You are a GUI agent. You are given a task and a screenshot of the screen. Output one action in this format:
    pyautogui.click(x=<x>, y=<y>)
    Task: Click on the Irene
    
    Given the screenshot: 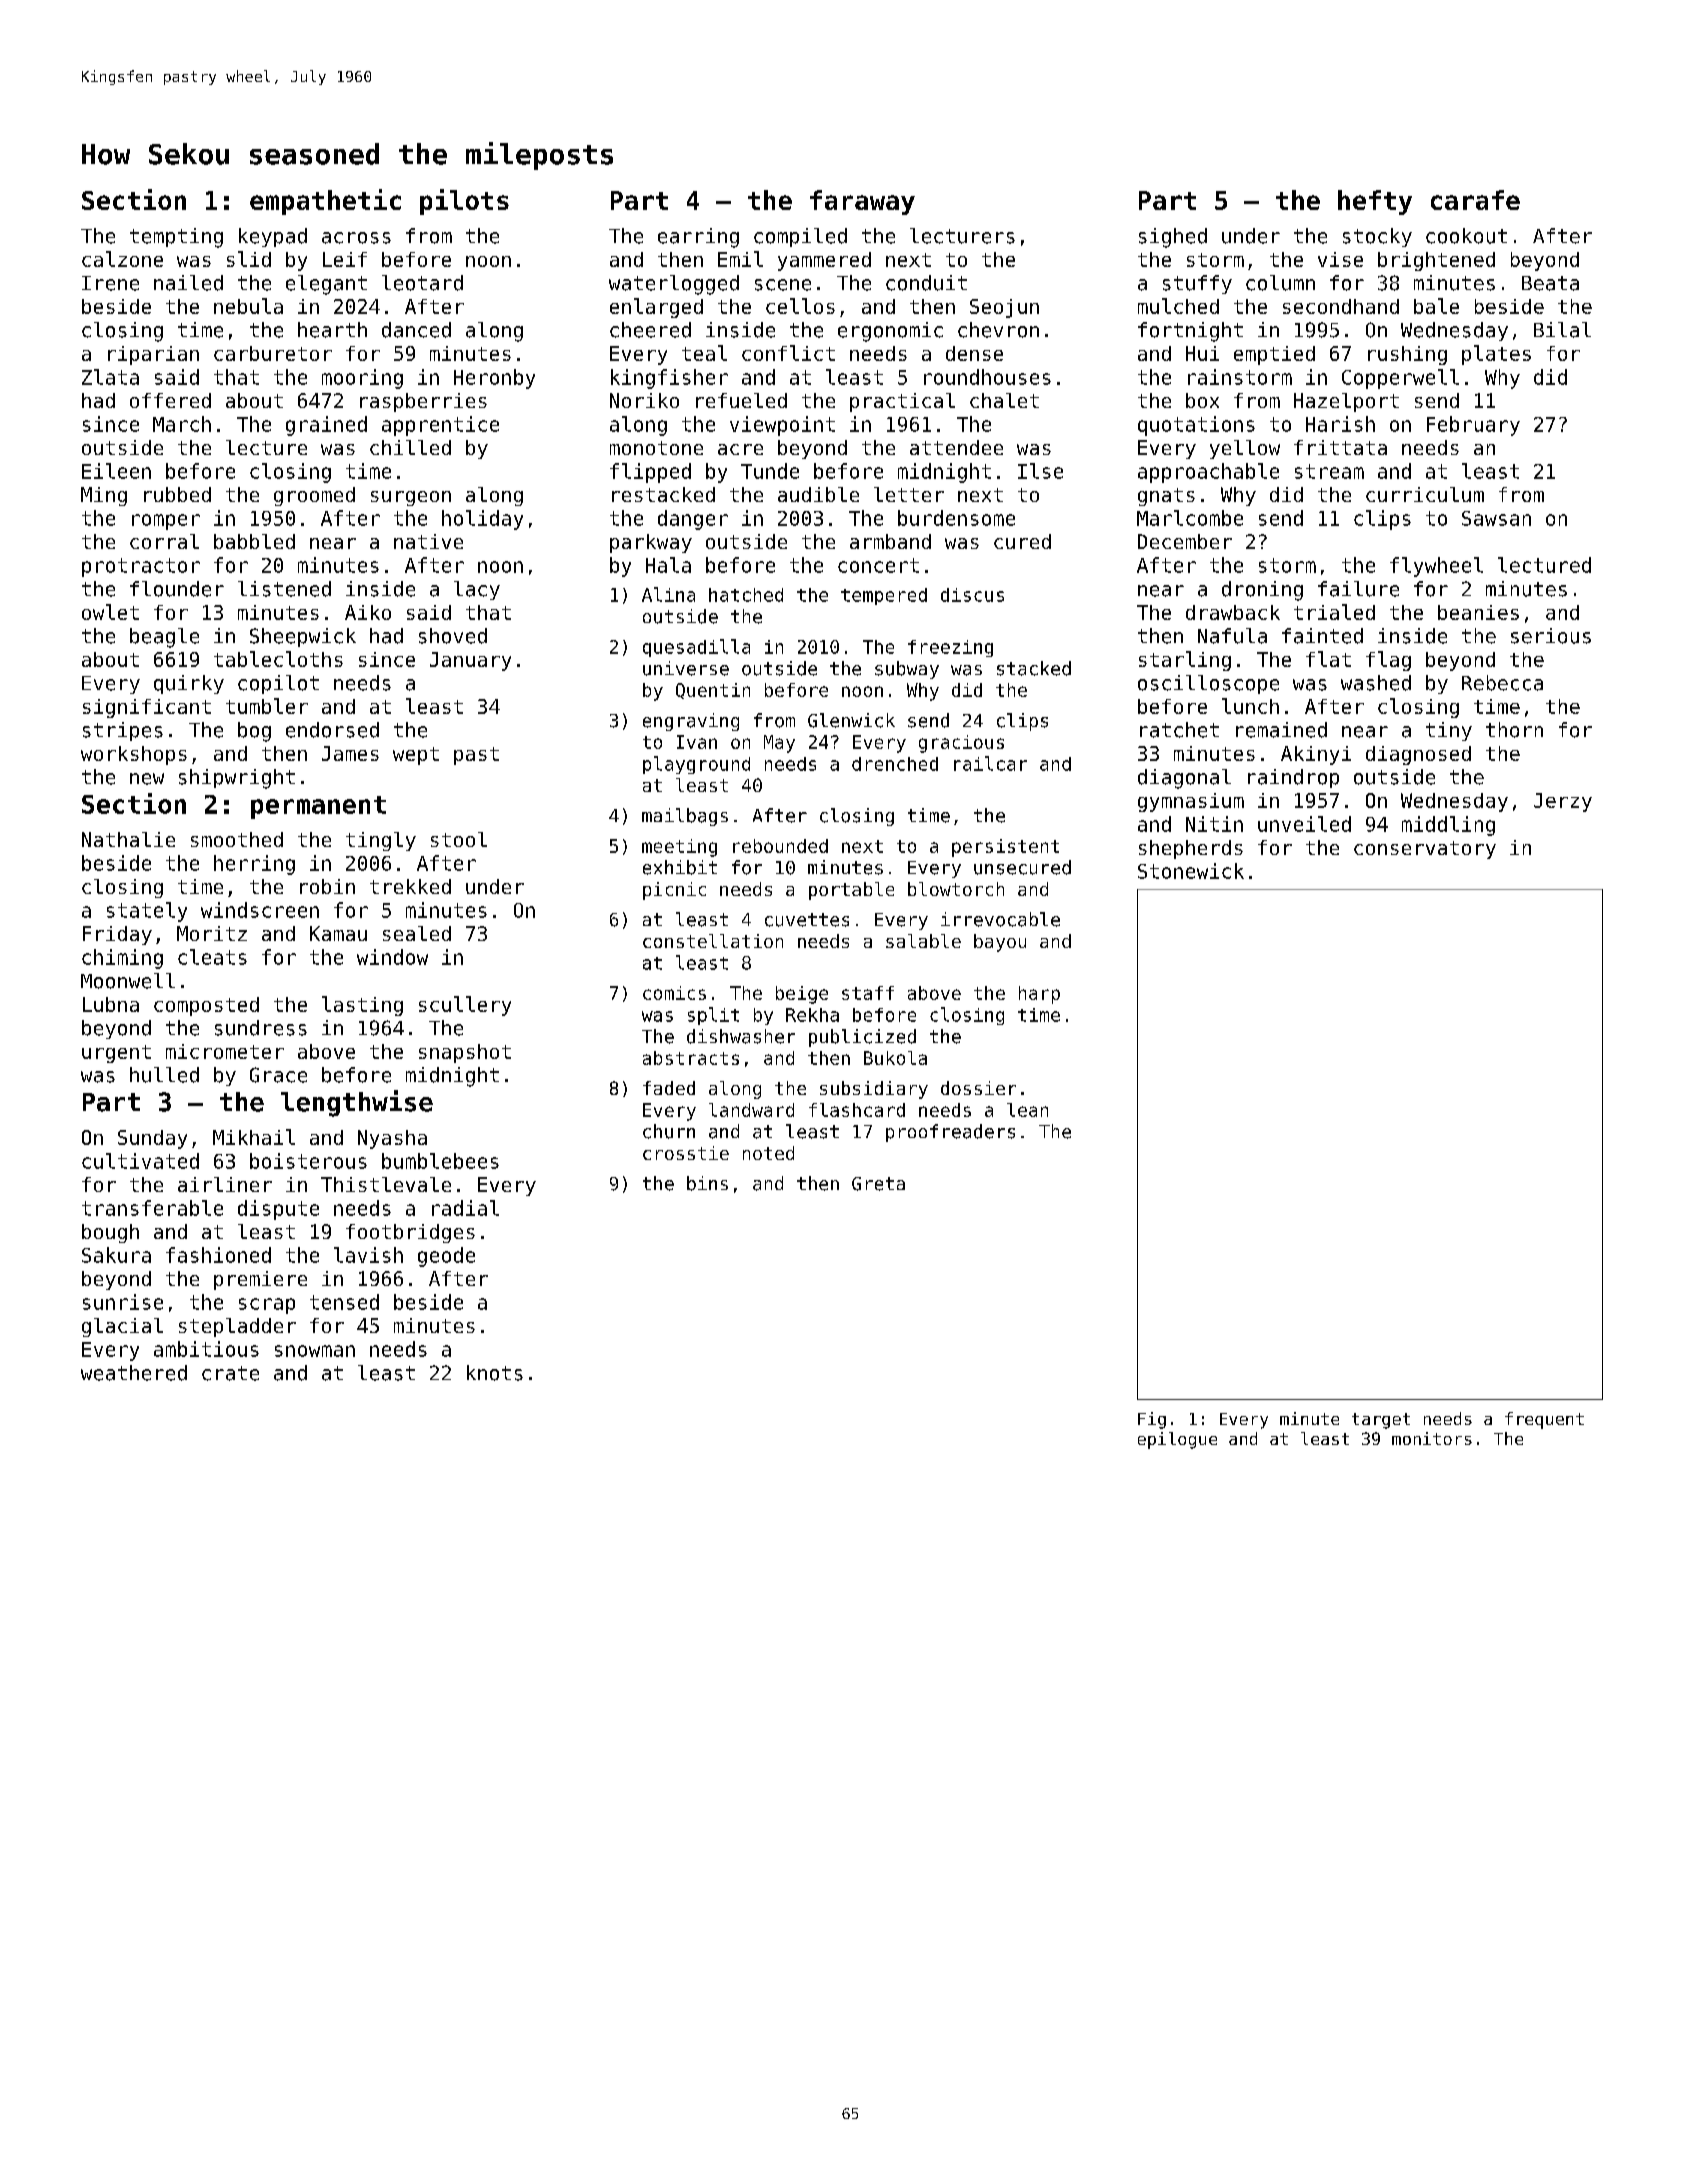 What is the action you would take?
    pyautogui.click(x=110, y=283)
